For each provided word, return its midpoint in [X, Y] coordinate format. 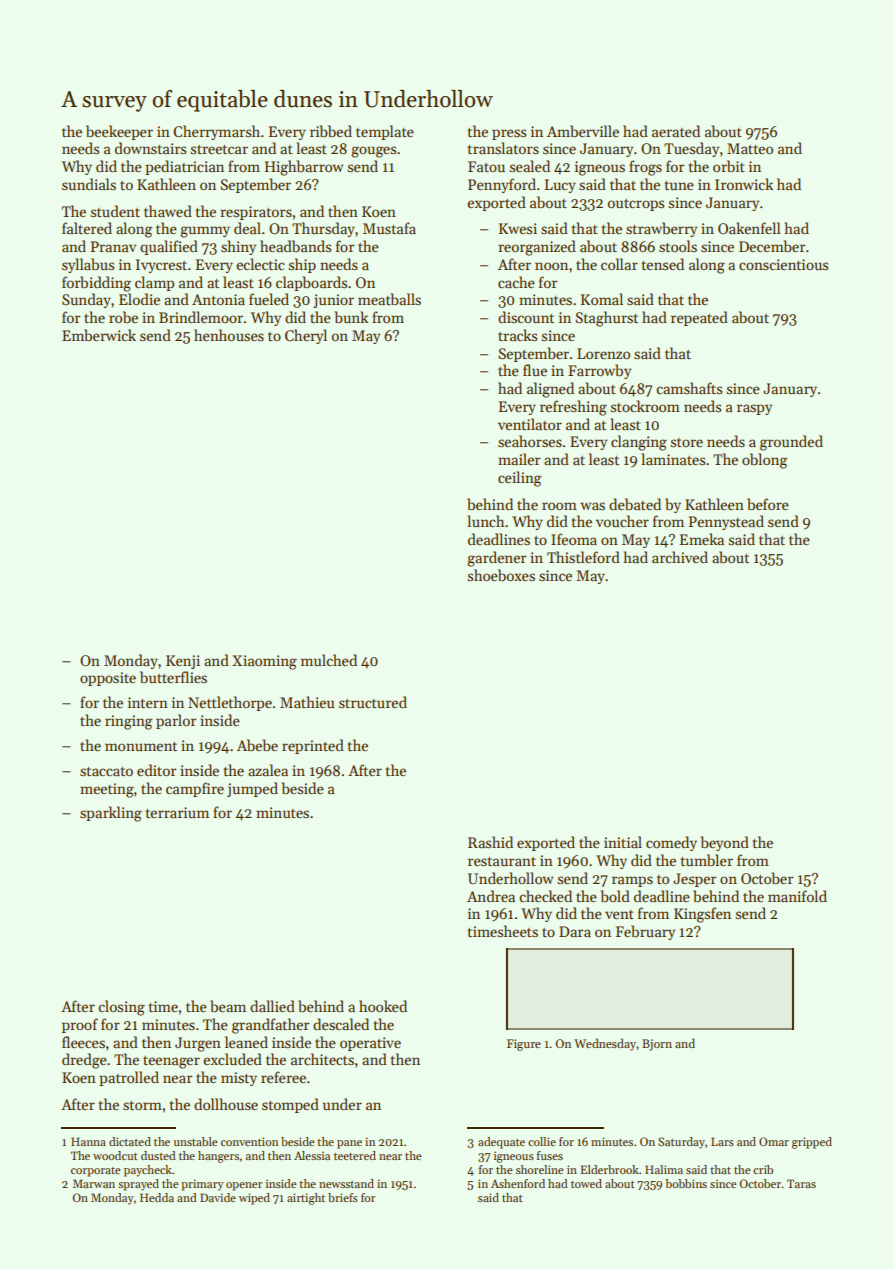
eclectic [260, 264]
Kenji [183, 662]
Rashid [490, 842]
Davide [218, 1197]
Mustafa [389, 228]
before [768, 504]
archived [680, 557]
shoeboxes [501, 575]
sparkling [111, 814]
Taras [801, 1183]
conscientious [783, 264]
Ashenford [518, 1183]
